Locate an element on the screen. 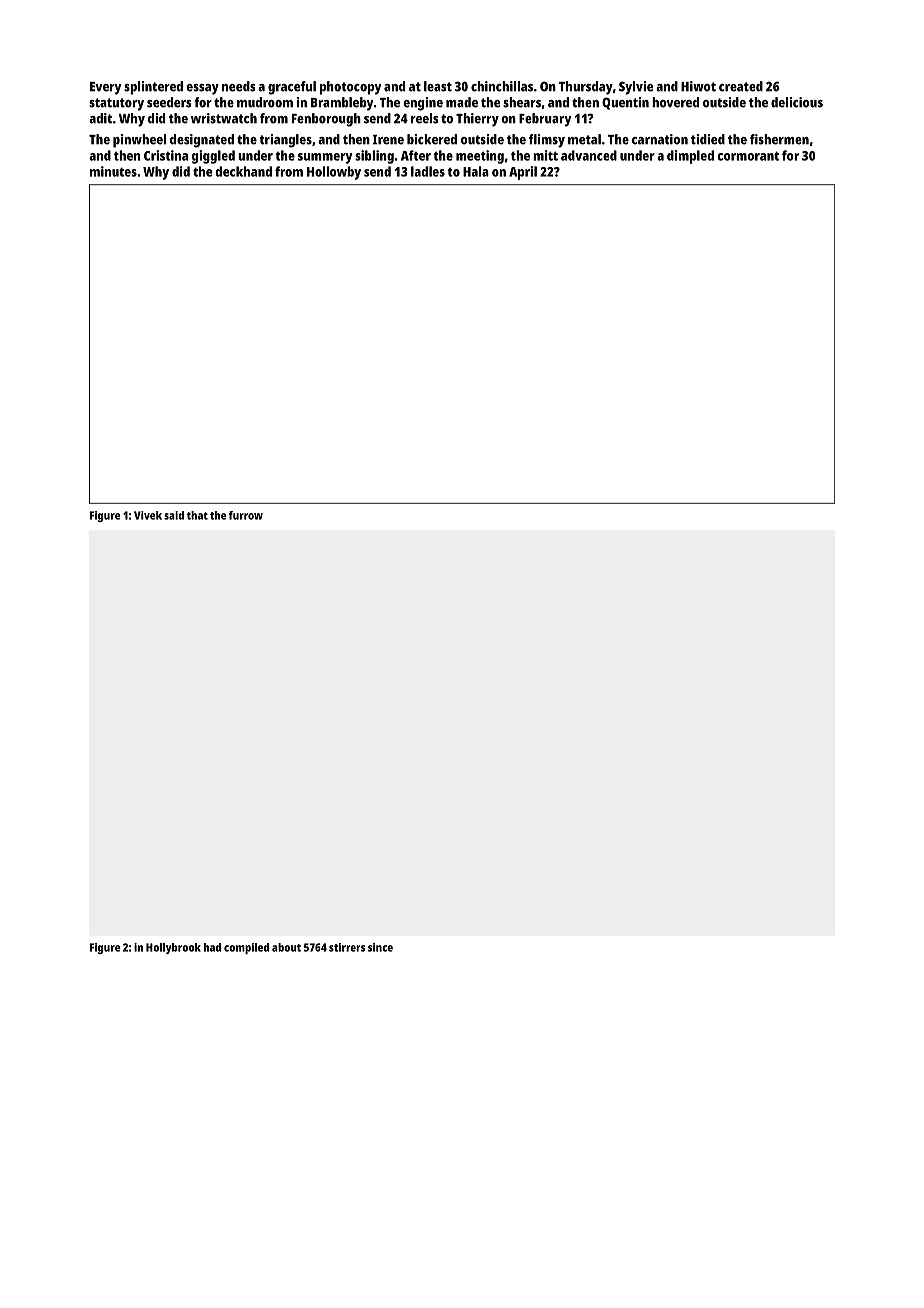 Image resolution: width=924 pixels, height=1308 pixels. created is located at coordinates (741, 86).
